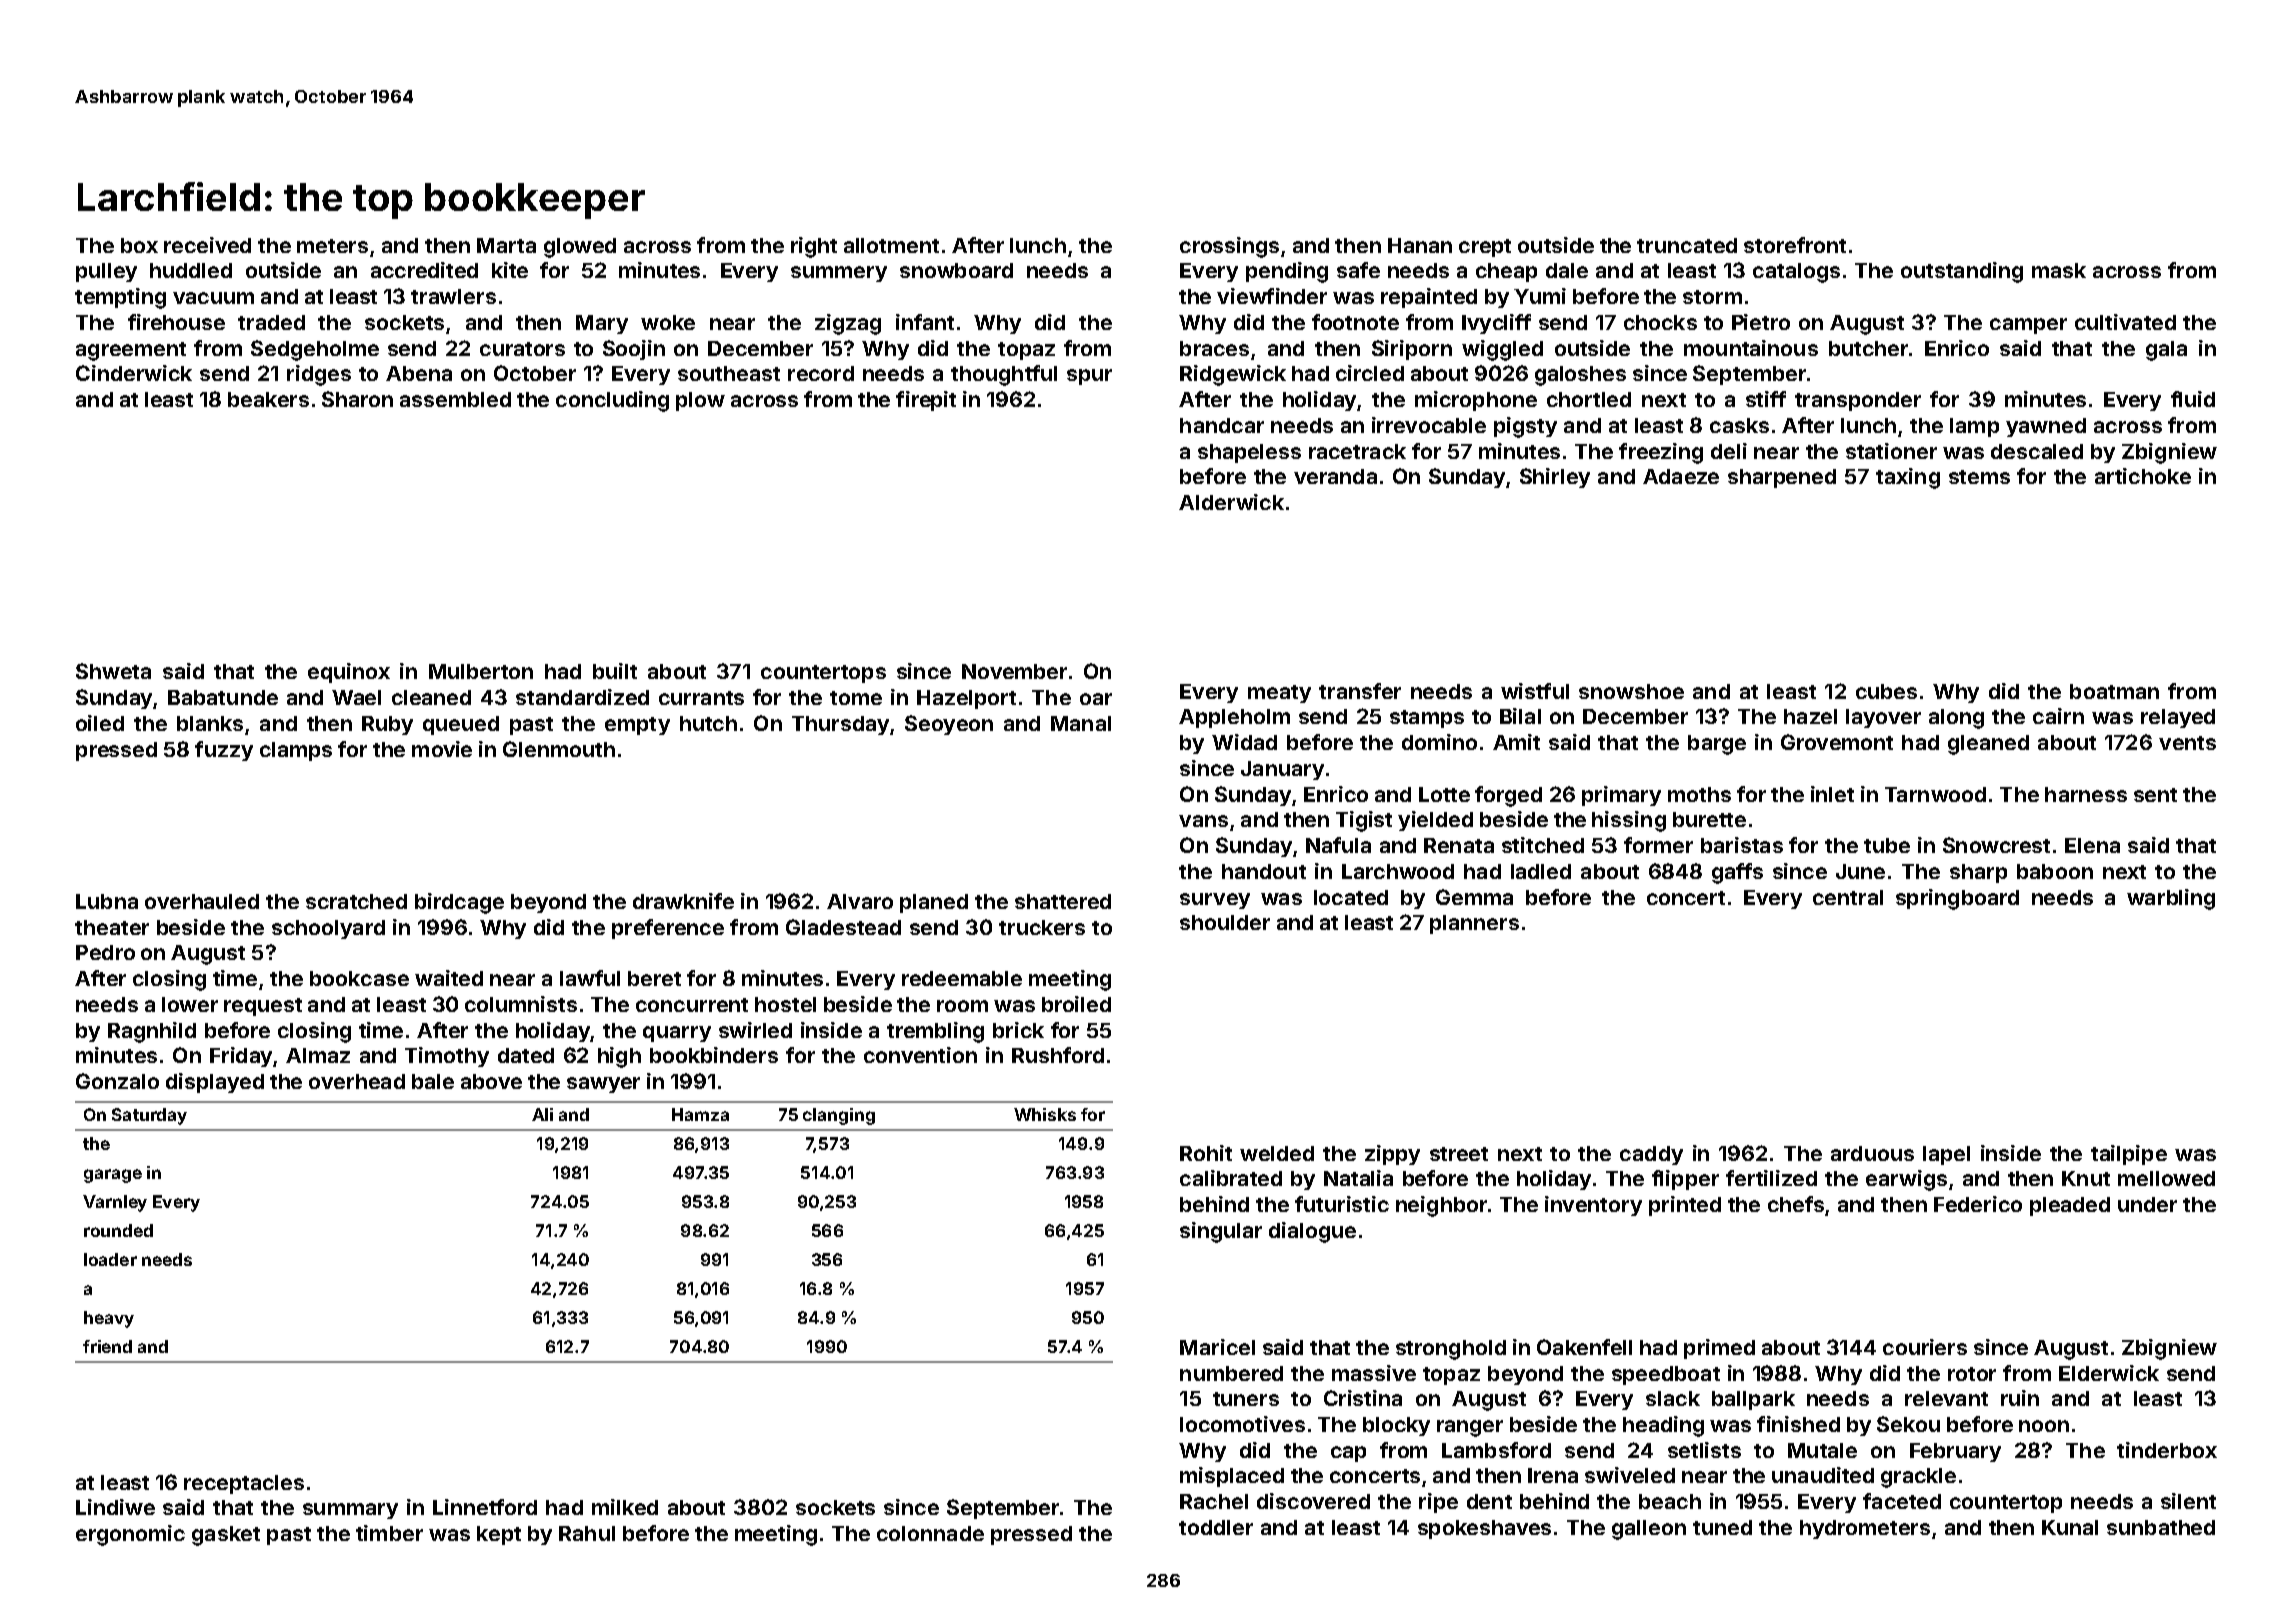  What do you see at coordinates (891, 245) in the image?
I see `allotment` at bounding box center [891, 245].
